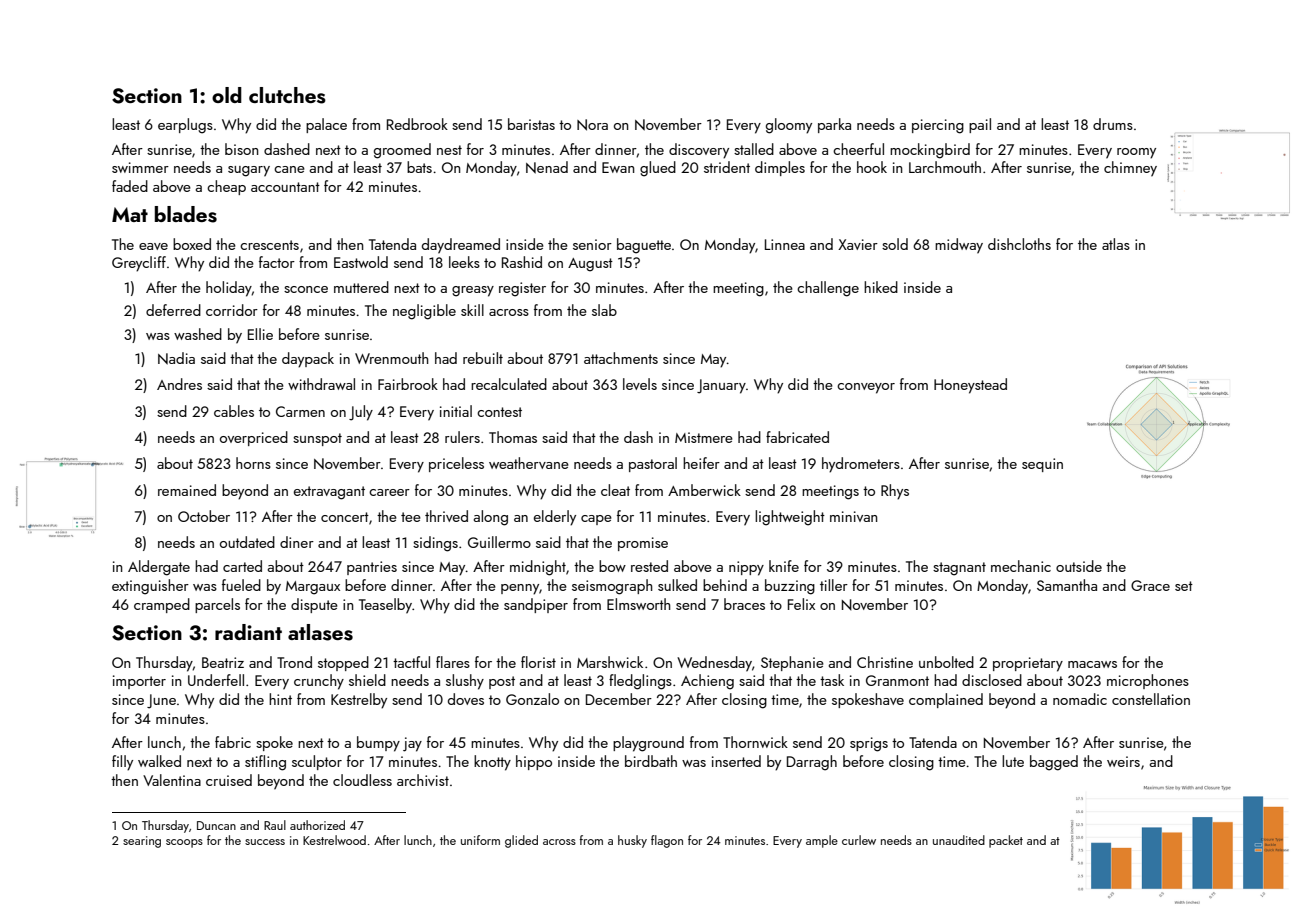 Image resolution: width=1308 pixels, height=924 pixels. I want to click on overpriced, so click(254, 438).
